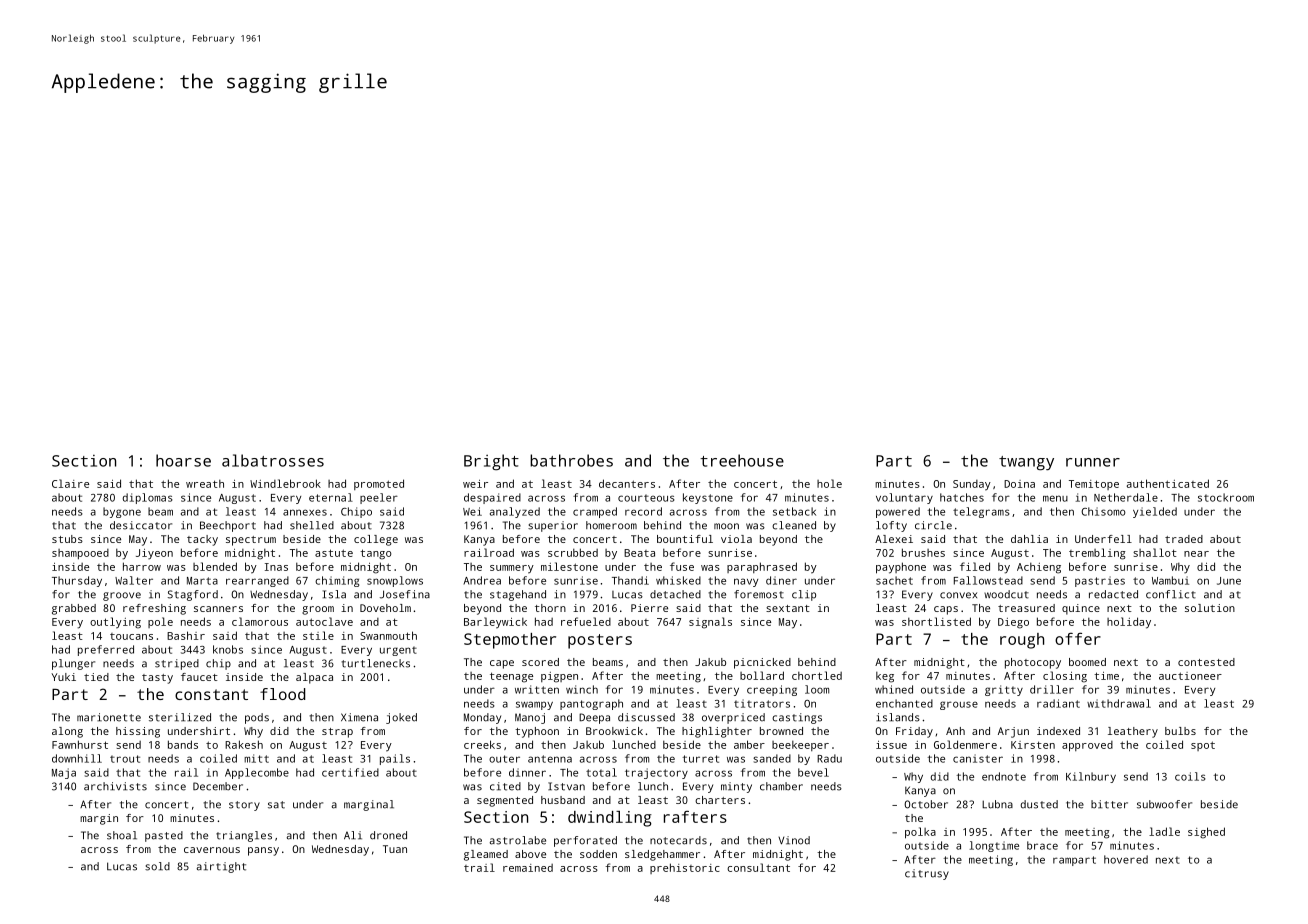 The width and height of the document is (1308, 924). What do you see at coordinates (221, 867) in the document?
I see `airtight` at bounding box center [221, 867].
